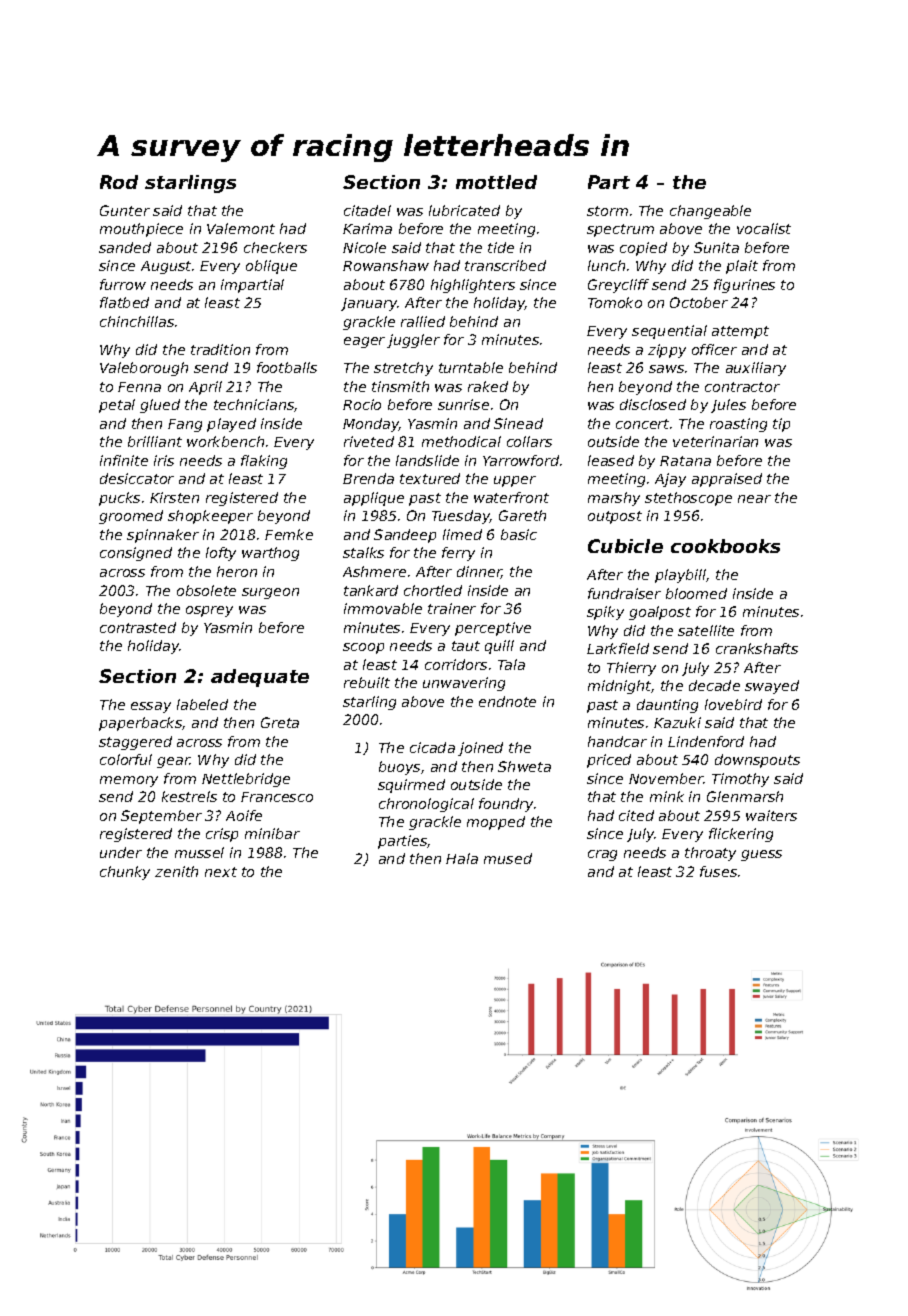  I want to click on tip, so click(781, 425).
